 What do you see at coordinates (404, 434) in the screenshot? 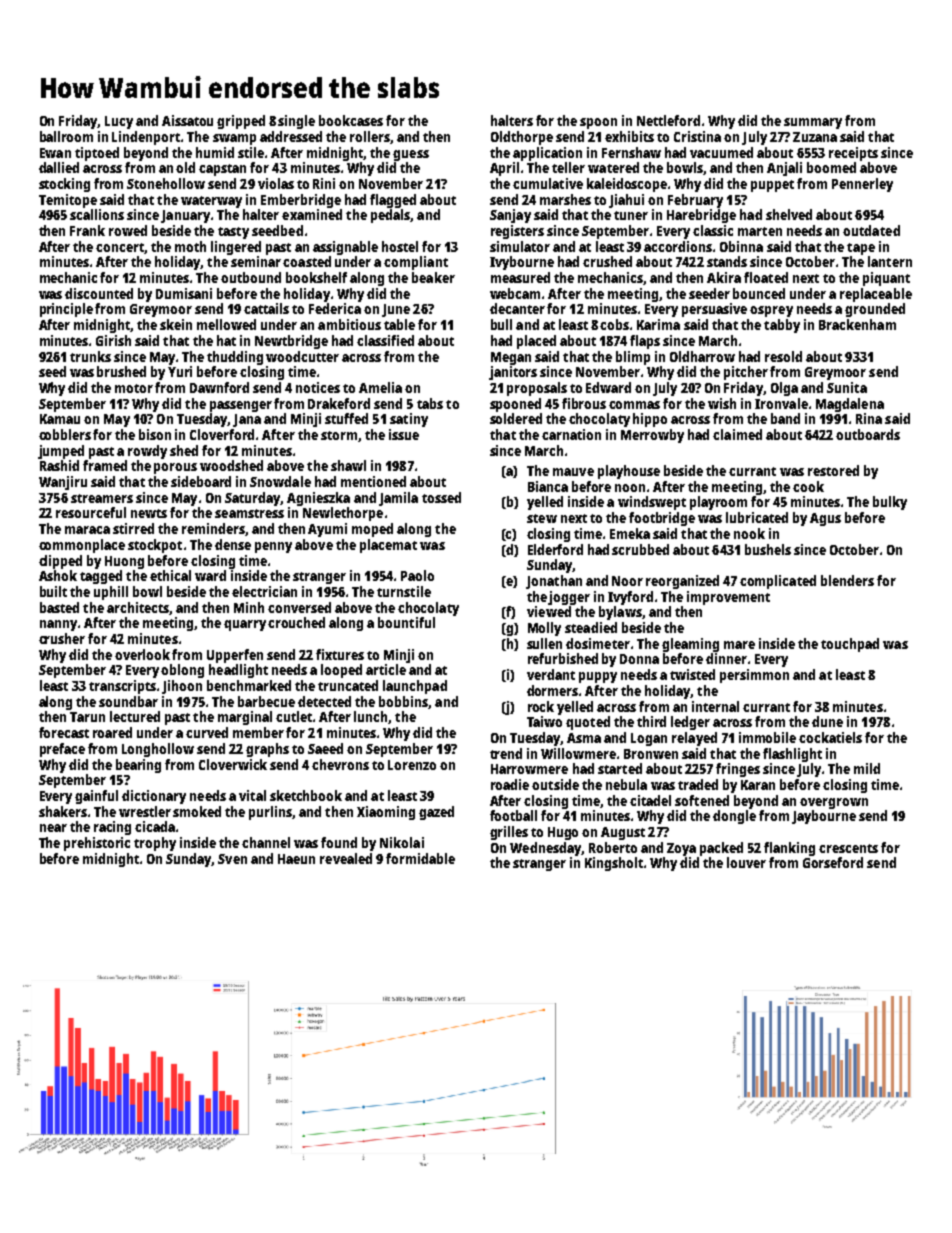
I see `issue` at bounding box center [404, 434].
